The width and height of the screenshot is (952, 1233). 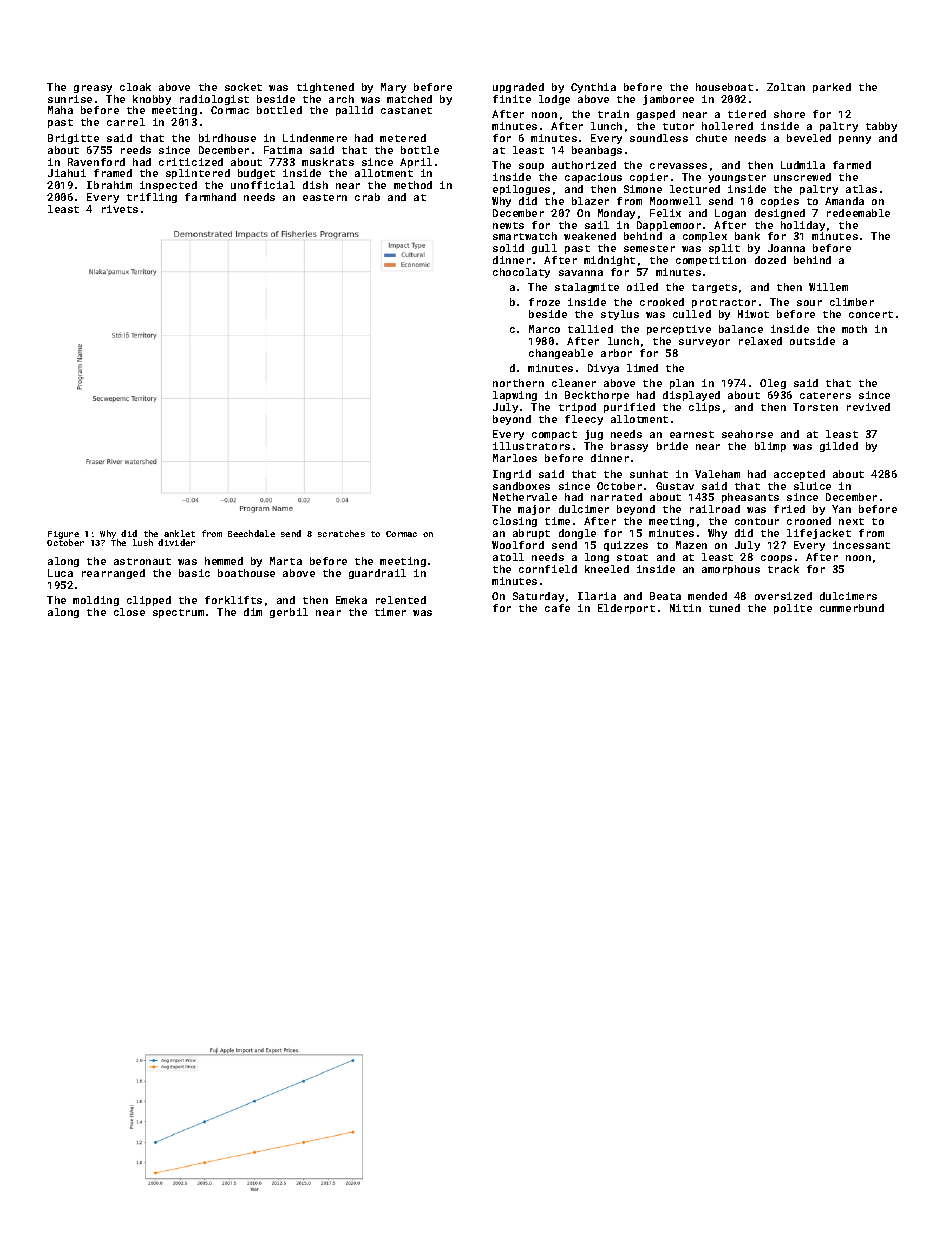 What do you see at coordinates (120, 209) in the screenshot?
I see `rivets` at bounding box center [120, 209].
